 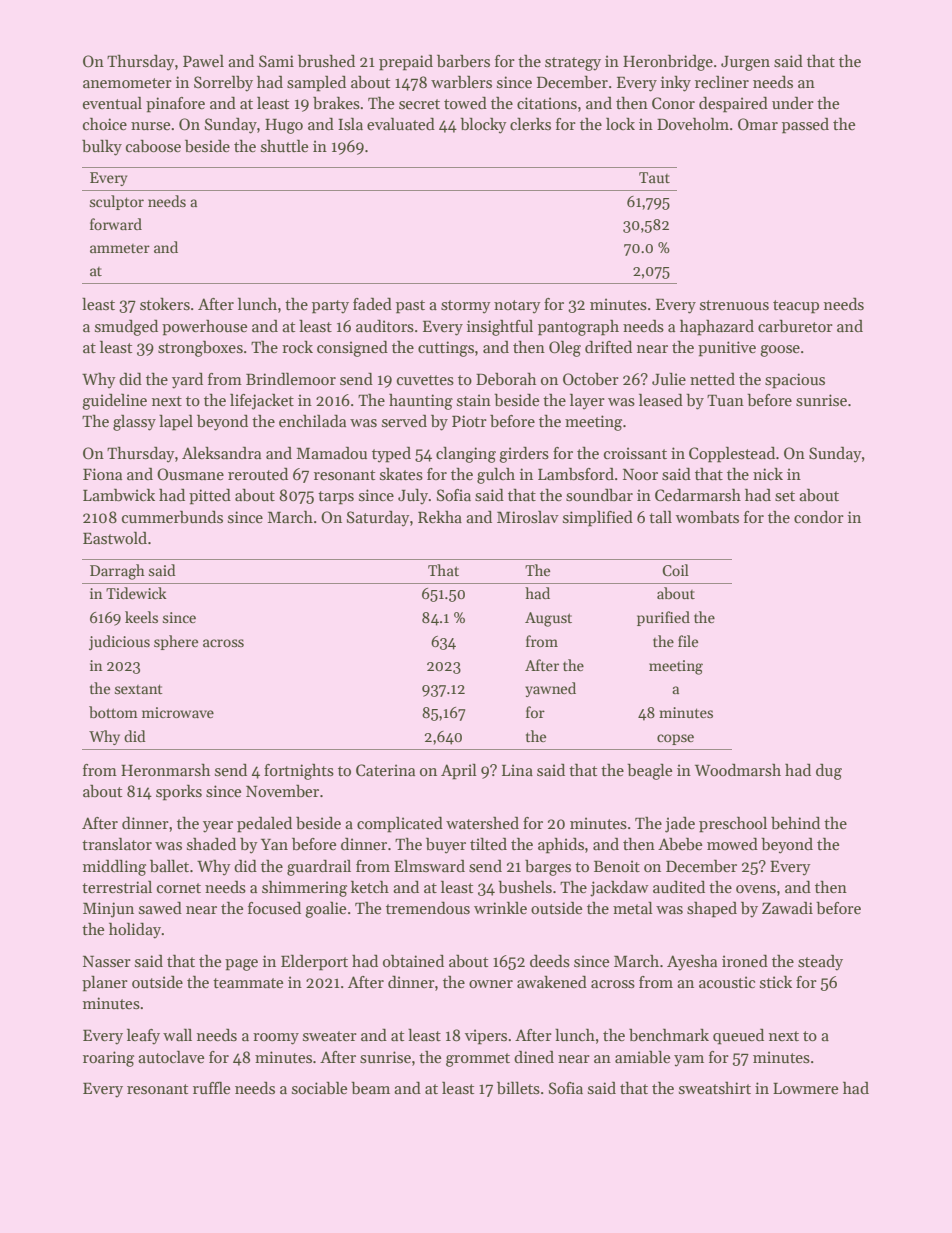 What do you see at coordinates (108, 1059) in the screenshot?
I see `roaring` at bounding box center [108, 1059].
